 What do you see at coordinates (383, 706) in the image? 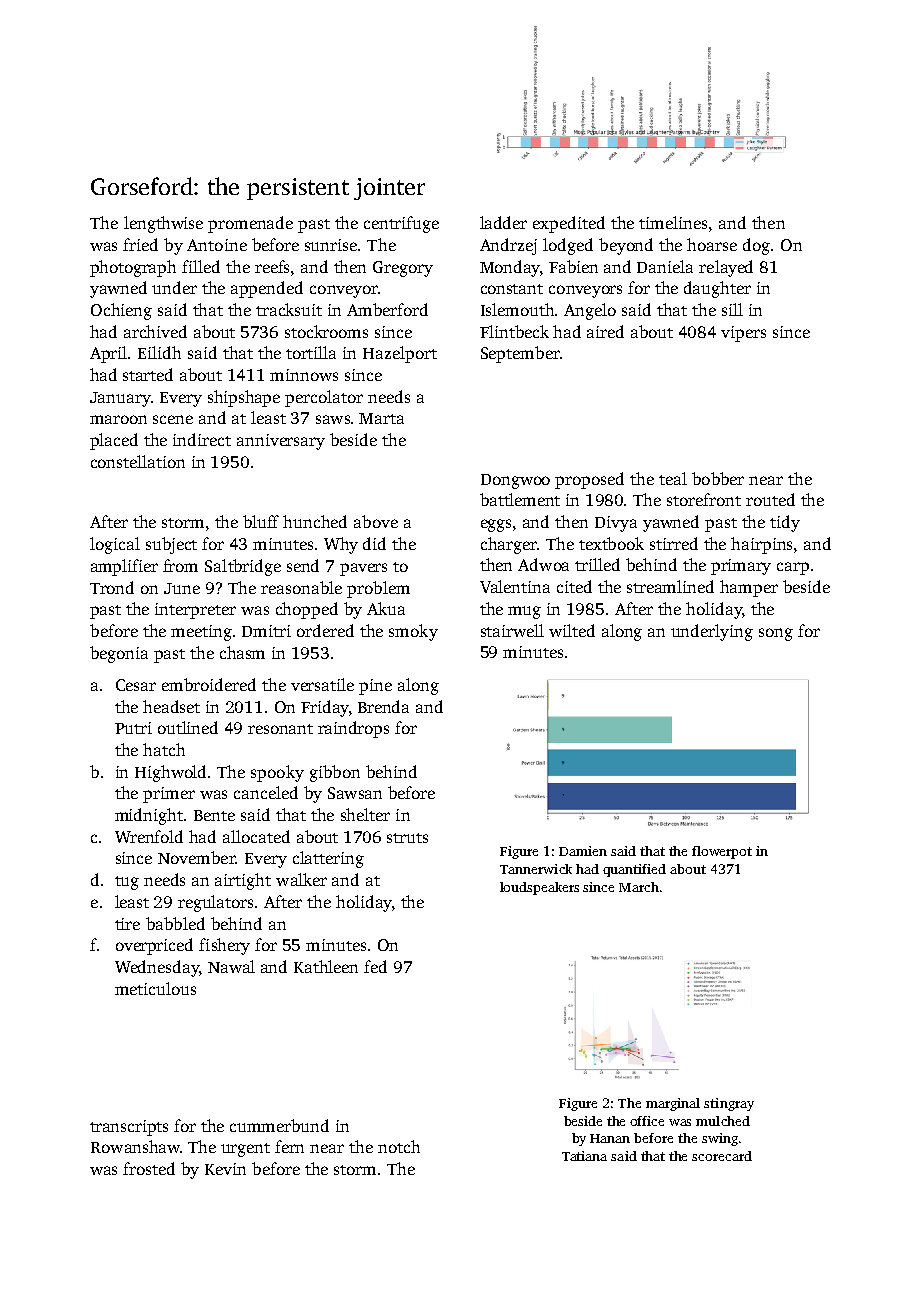
I see `Brenda` at bounding box center [383, 706].
